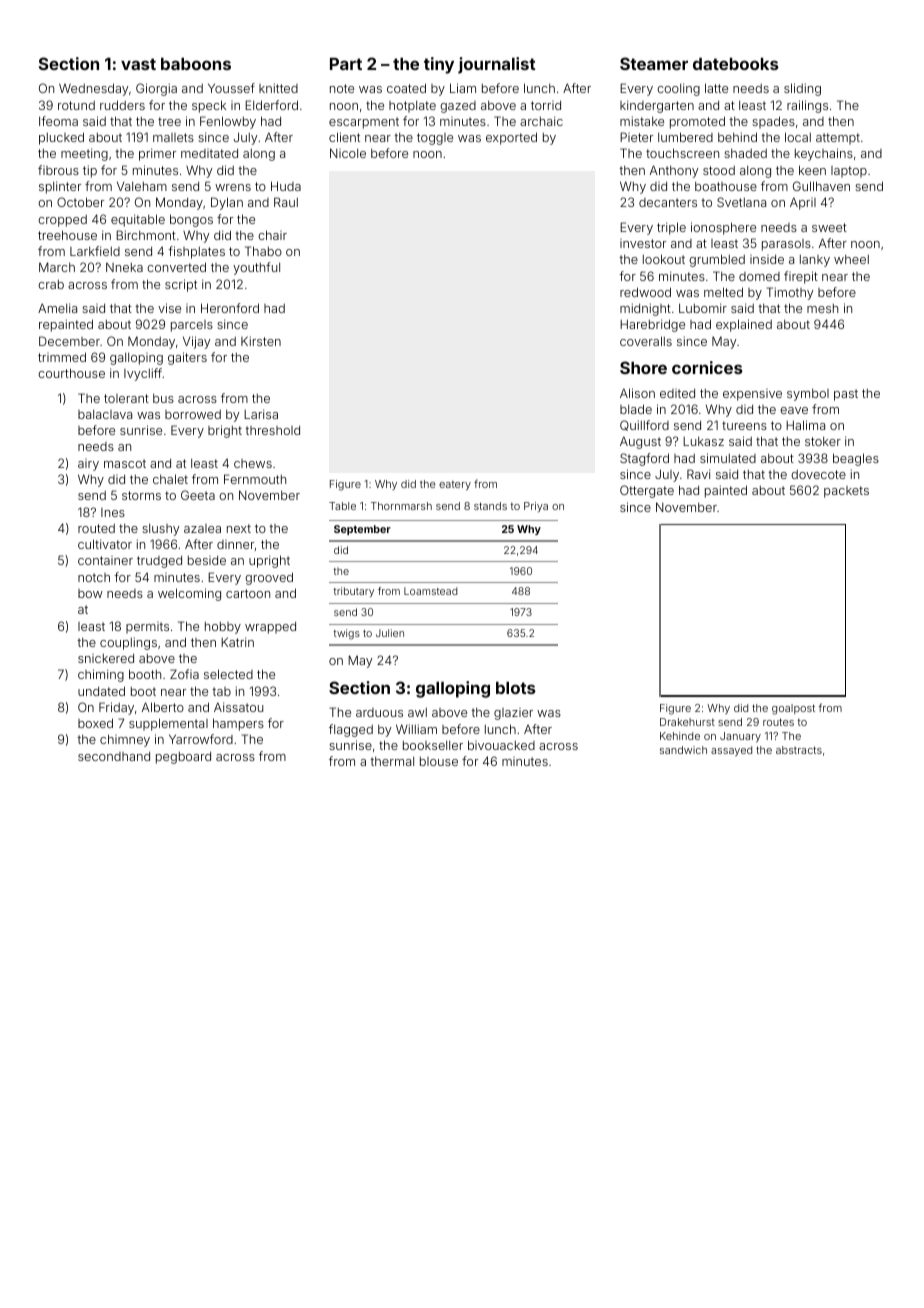  Describe the element at coordinates (401, 506) in the page. I see `Thornmarsh` at that location.
